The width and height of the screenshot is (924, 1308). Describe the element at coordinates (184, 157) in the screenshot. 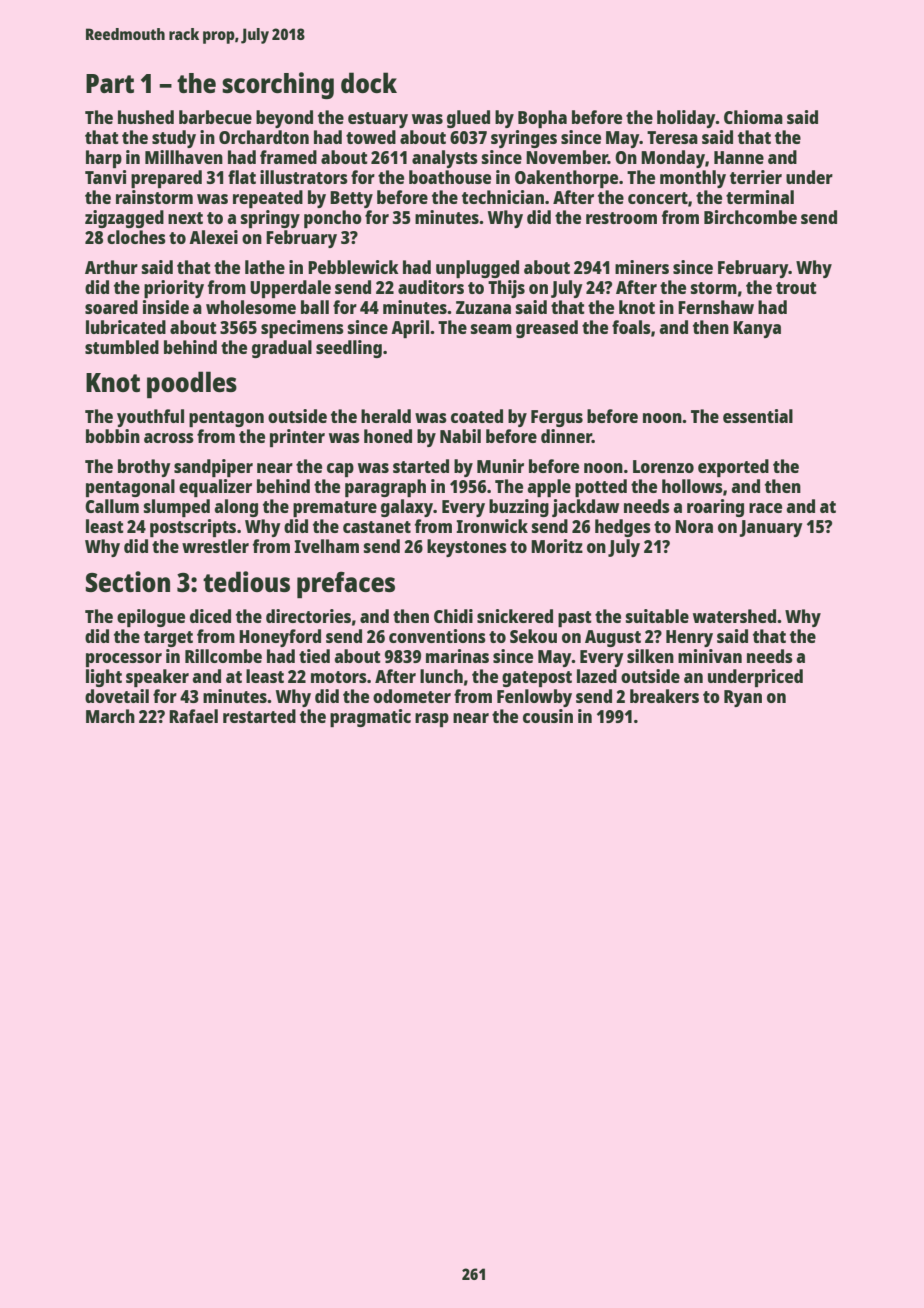

I see `Millhaven` at that location.
